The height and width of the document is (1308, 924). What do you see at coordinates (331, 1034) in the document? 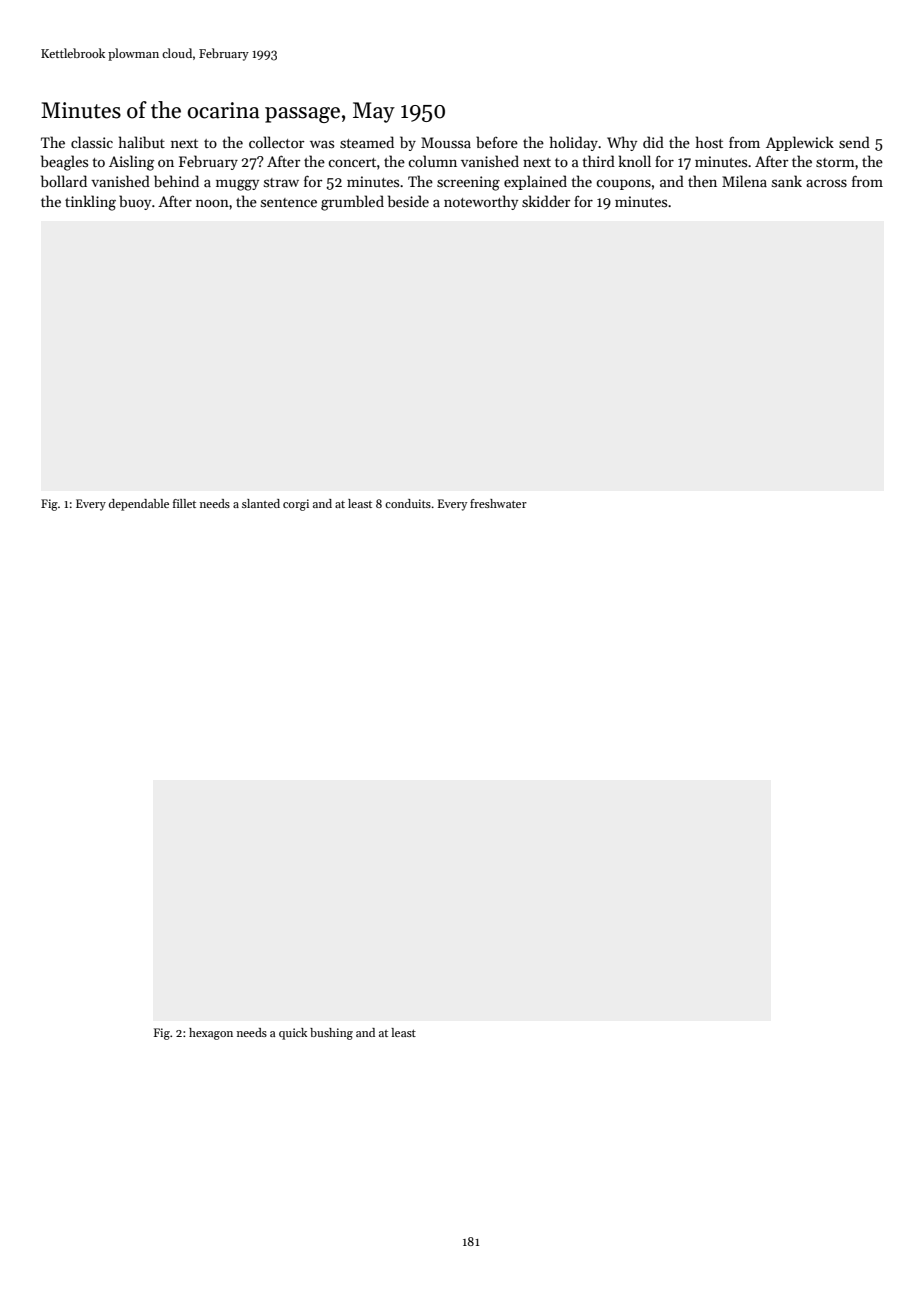
I see `bushing` at bounding box center [331, 1034].
